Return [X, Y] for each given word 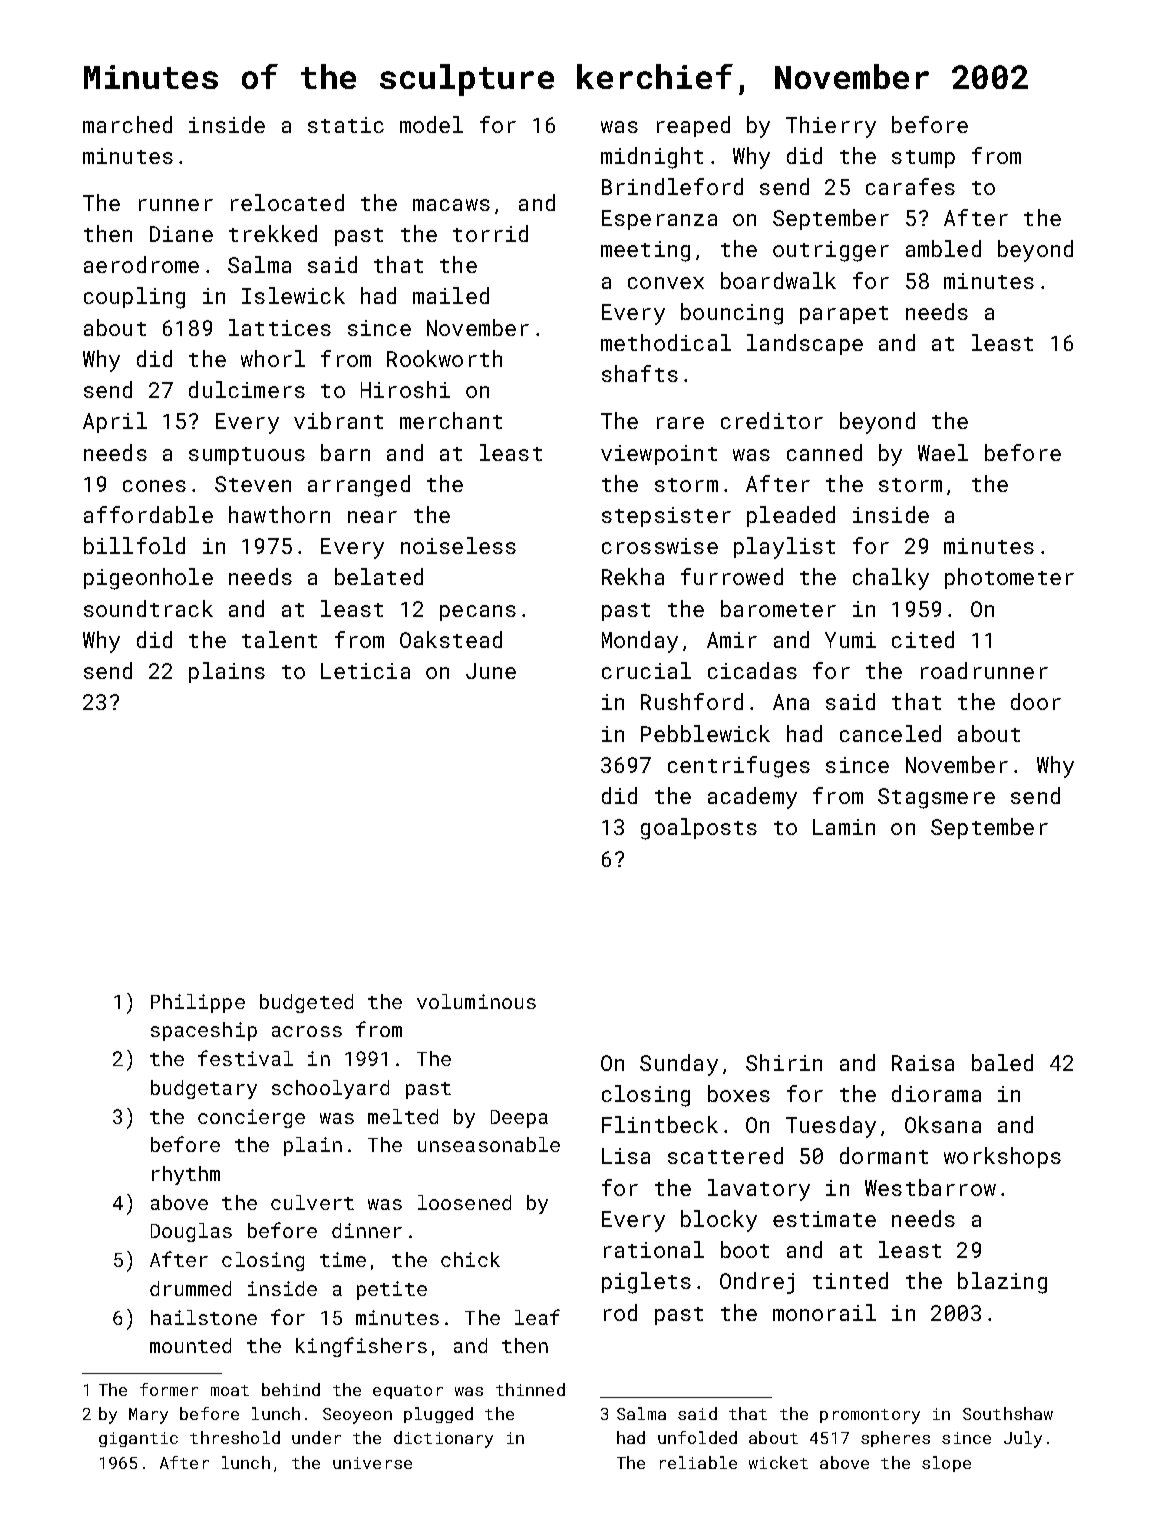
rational [654, 1249]
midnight [652, 158]
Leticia [365, 671]
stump [923, 159]
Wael [943, 452]
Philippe [198, 1003]
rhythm [186, 1175]
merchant [451, 420]
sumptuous [247, 456]
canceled [890, 733]
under [316, 1437]
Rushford [692, 701]
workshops [1002, 1157]
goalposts [699, 829]
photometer [1009, 578]
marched [127, 124]
